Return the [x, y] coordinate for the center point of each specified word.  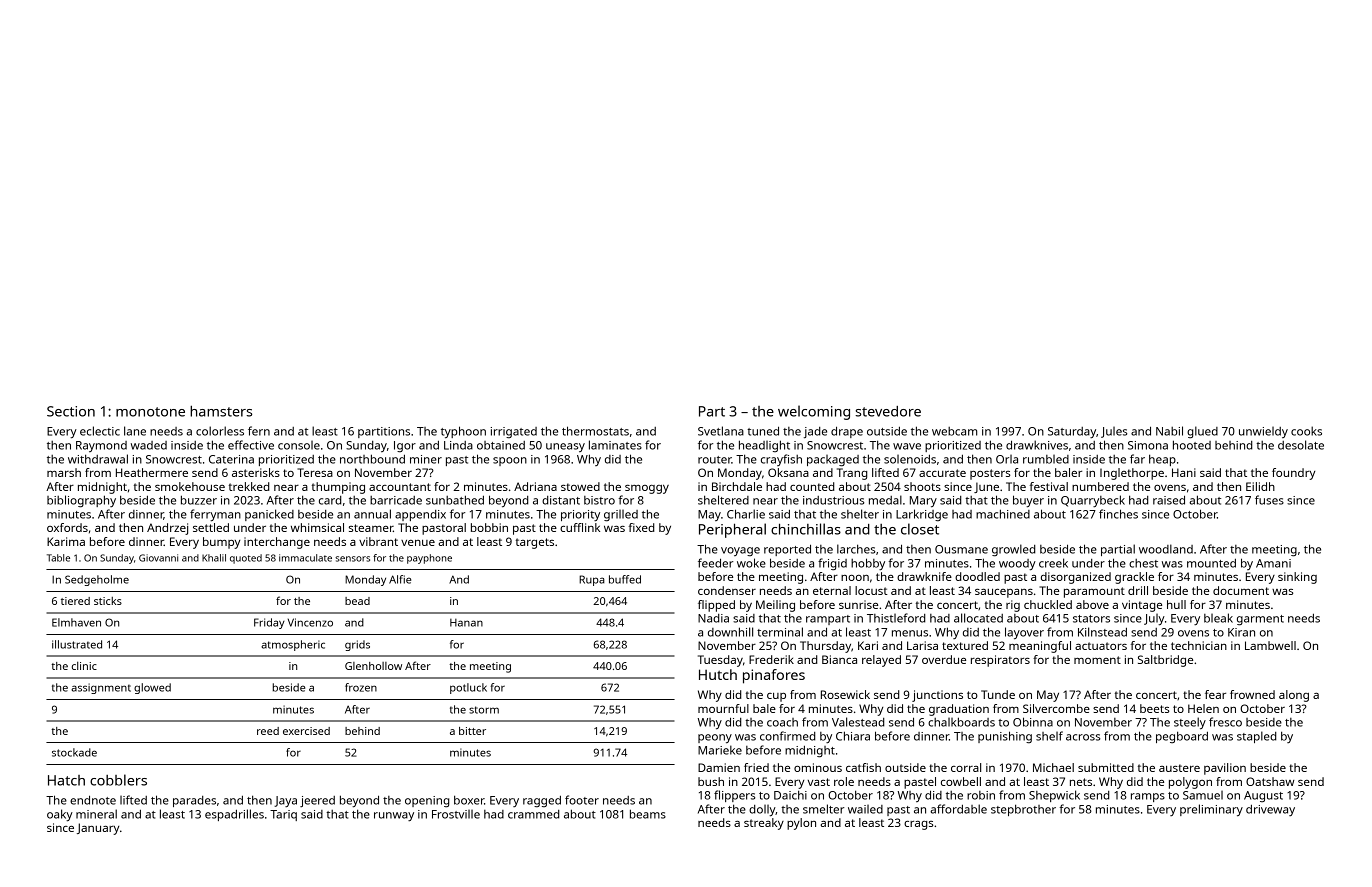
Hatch [66, 780]
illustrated [77, 644]
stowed [580, 486]
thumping [338, 488]
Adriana [535, 486]
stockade [74, 752]
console [299, 445]
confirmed [788, 736]
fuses [1269, 500]
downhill [730, 632]
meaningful [1040, 647]
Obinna [1033, 722]
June [986, 487]
